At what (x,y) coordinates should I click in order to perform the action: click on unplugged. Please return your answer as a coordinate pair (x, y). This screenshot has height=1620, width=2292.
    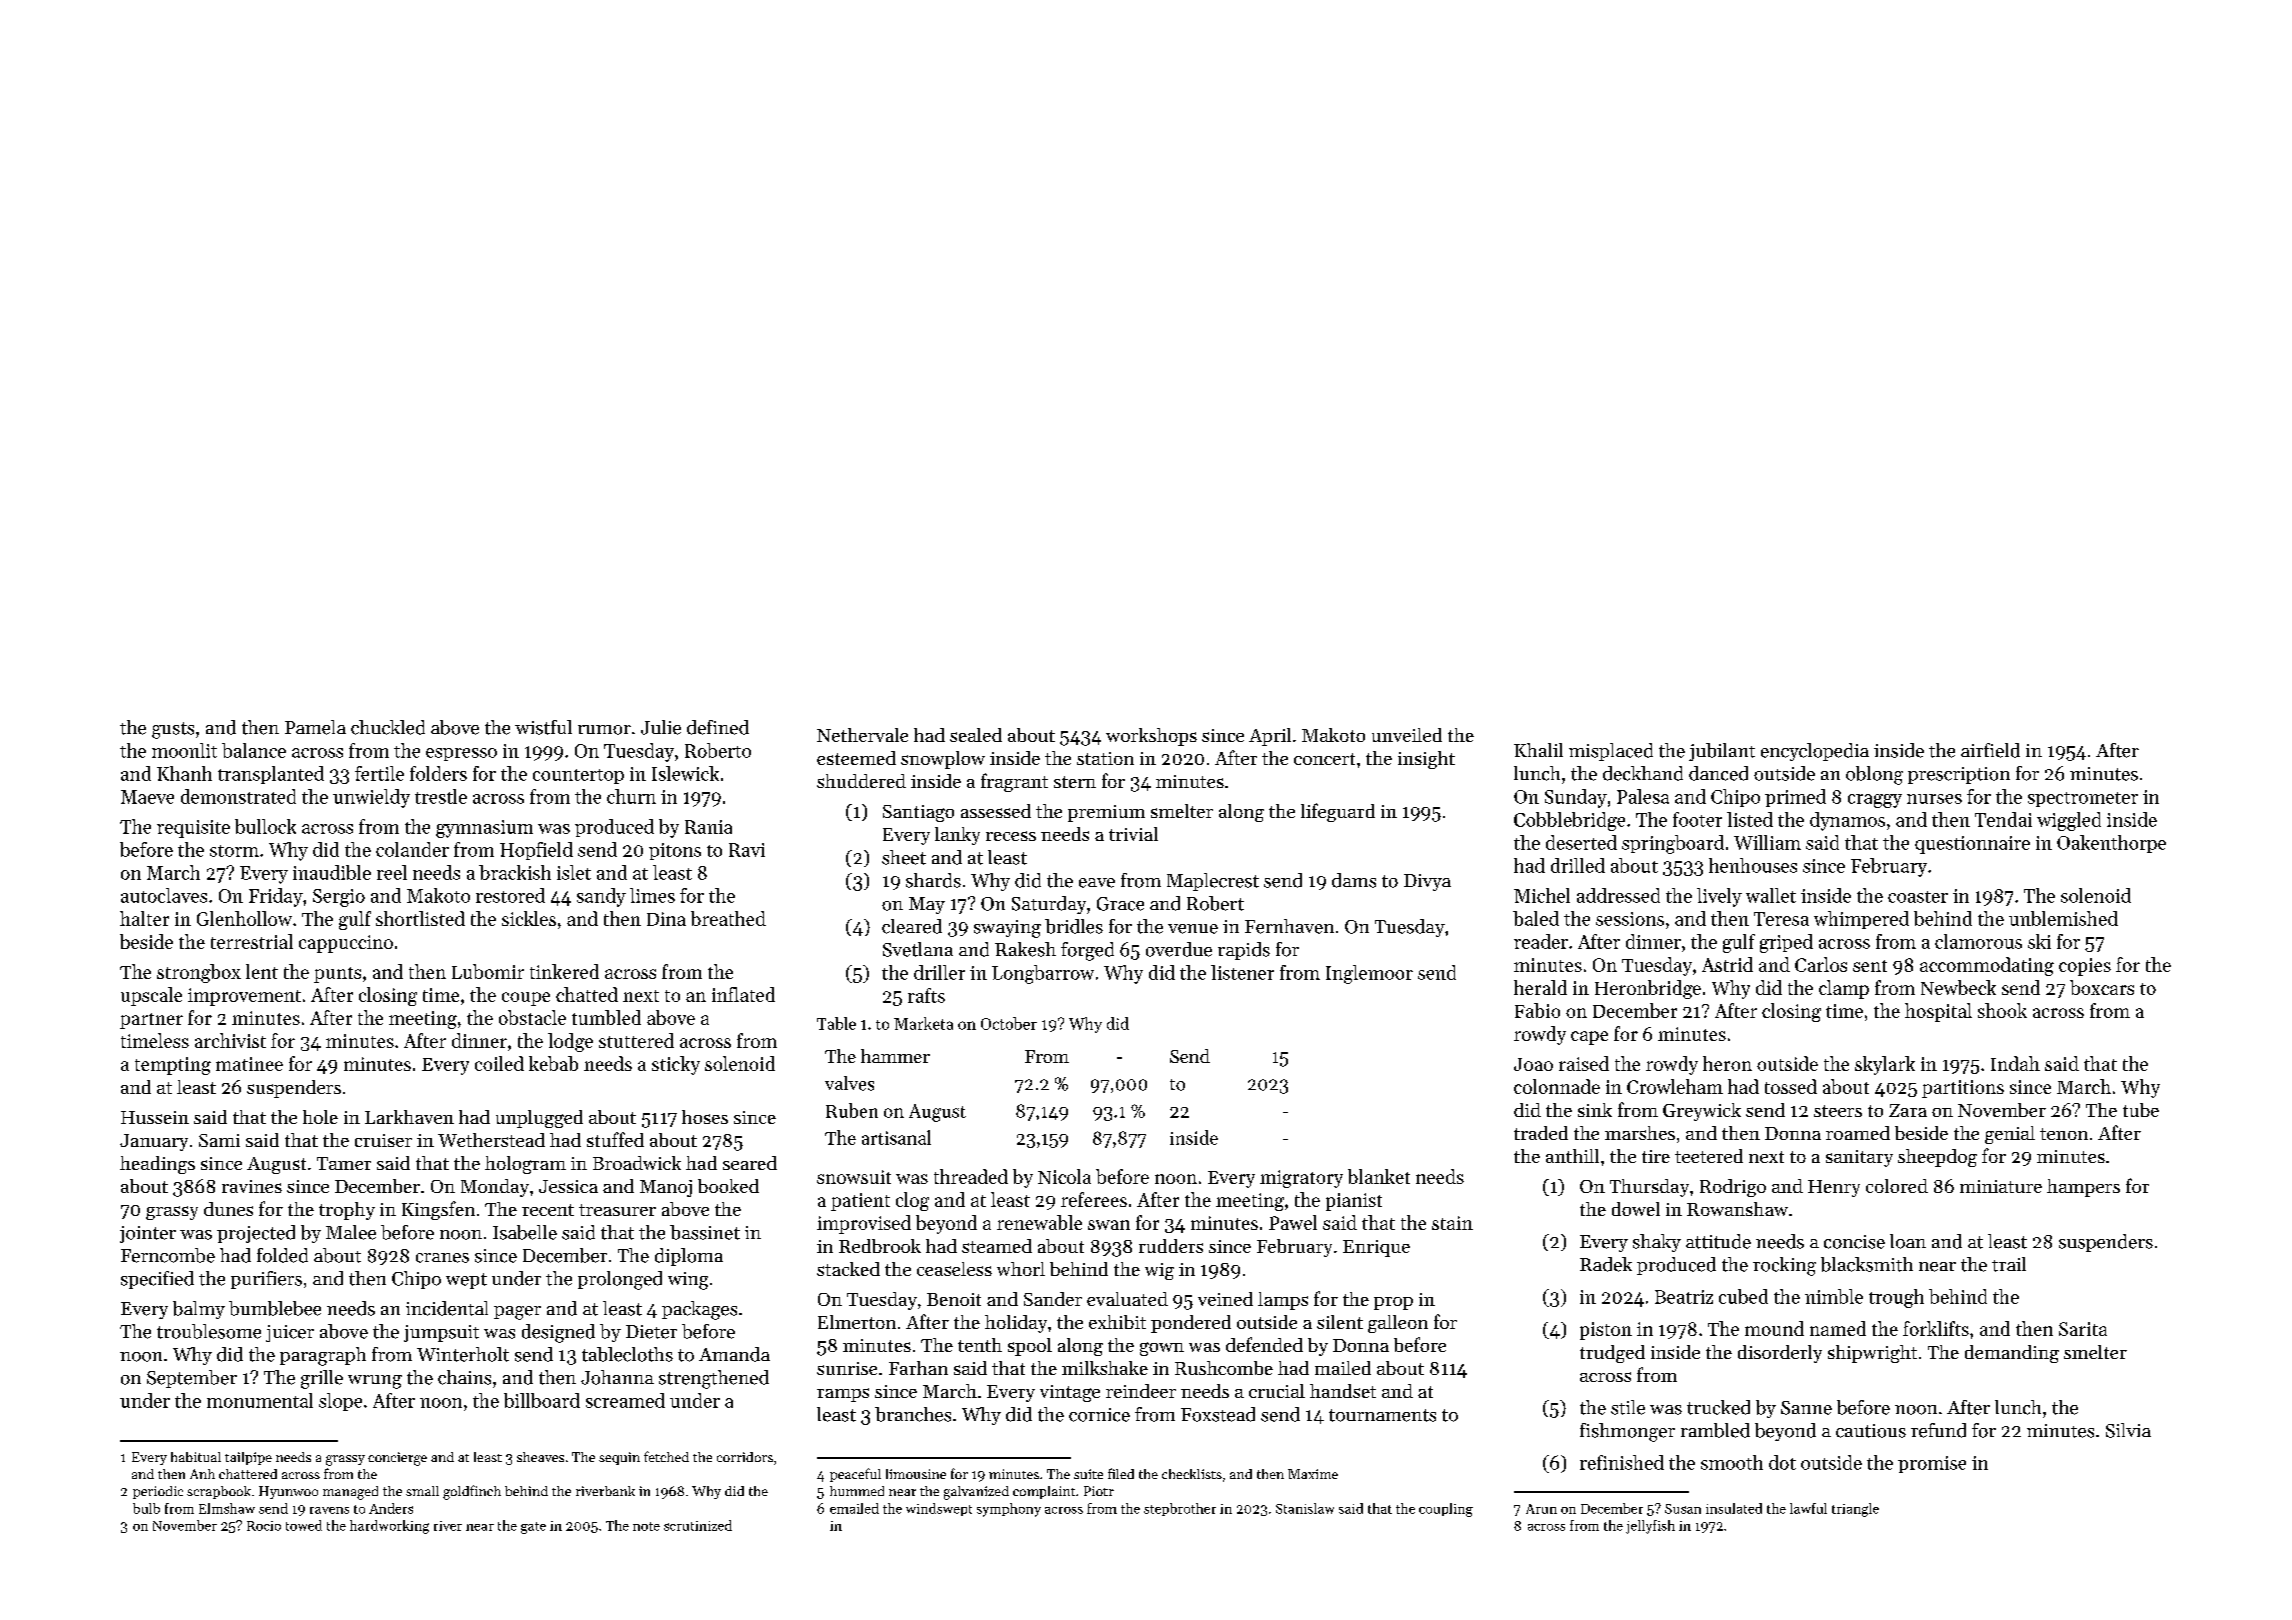
    Looking at the image, I should click on (539, 1119).
